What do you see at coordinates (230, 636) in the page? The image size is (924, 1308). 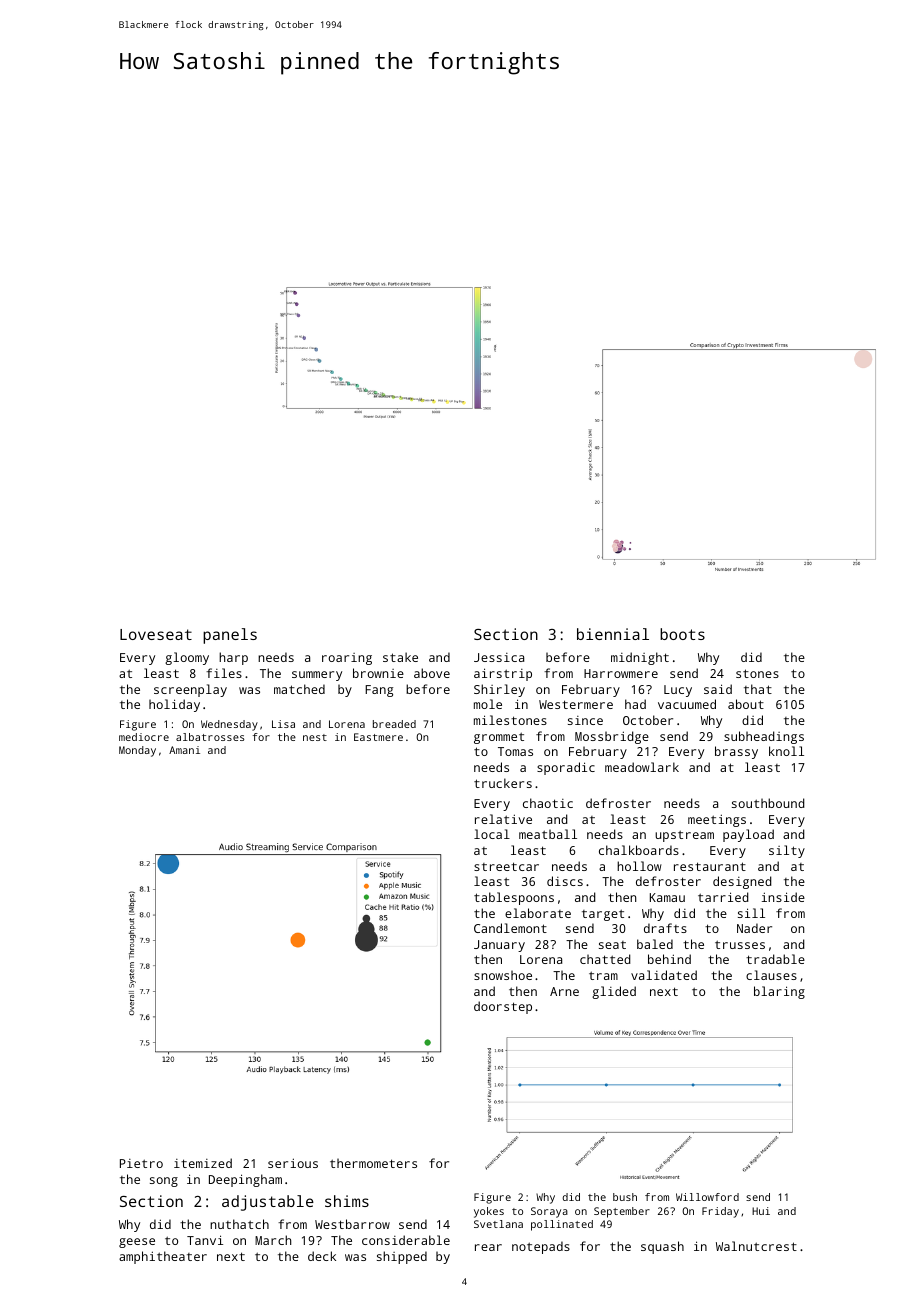 I see `panels` at bounding box center [230, 636].
